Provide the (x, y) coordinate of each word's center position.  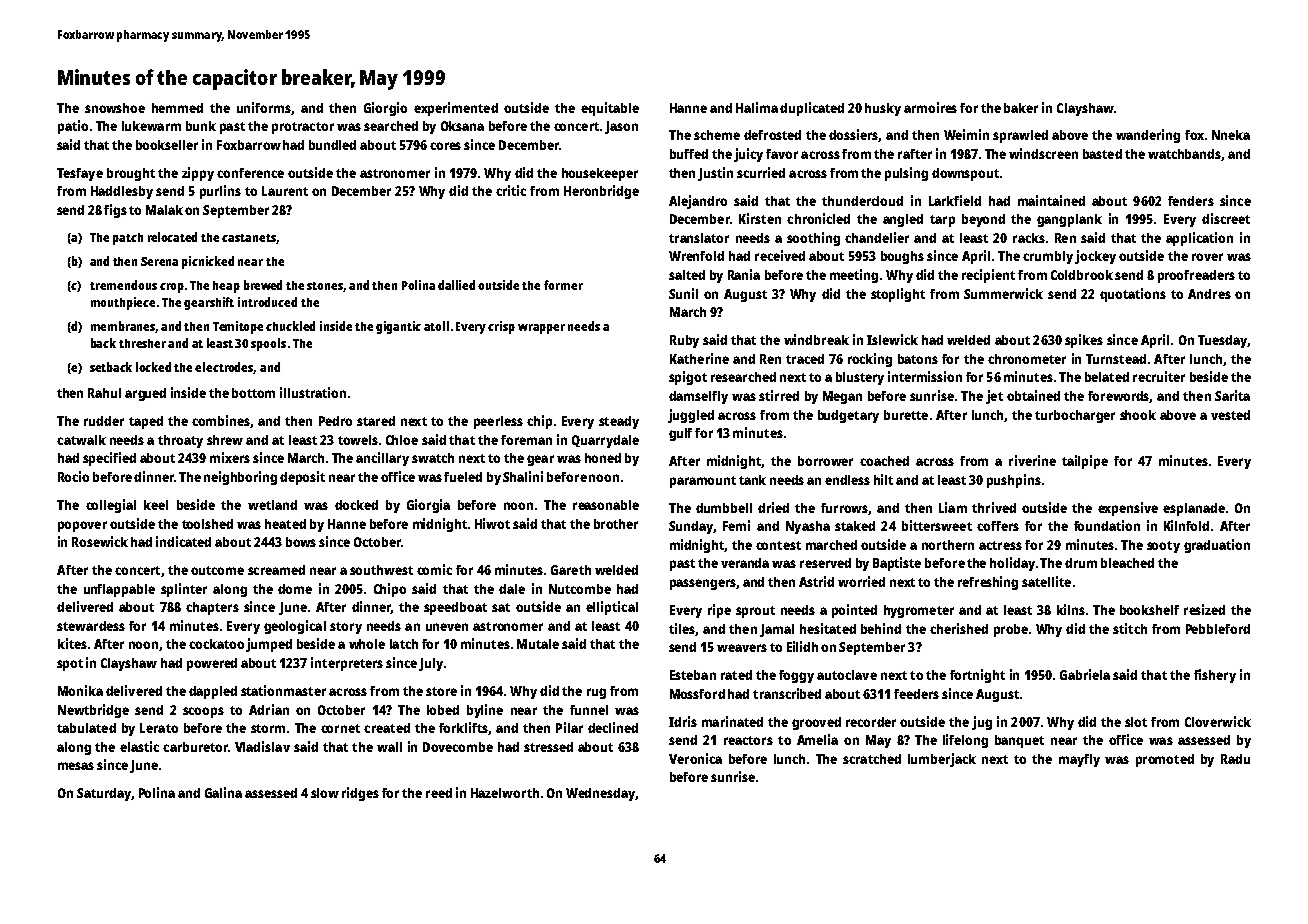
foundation (1107, 525)
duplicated (812, 109)
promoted (1165, 760)
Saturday (104, 794)
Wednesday (600, 794)
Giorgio (385, 109)
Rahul (104, 393)
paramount (703, 482)
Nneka (1231, 135)
